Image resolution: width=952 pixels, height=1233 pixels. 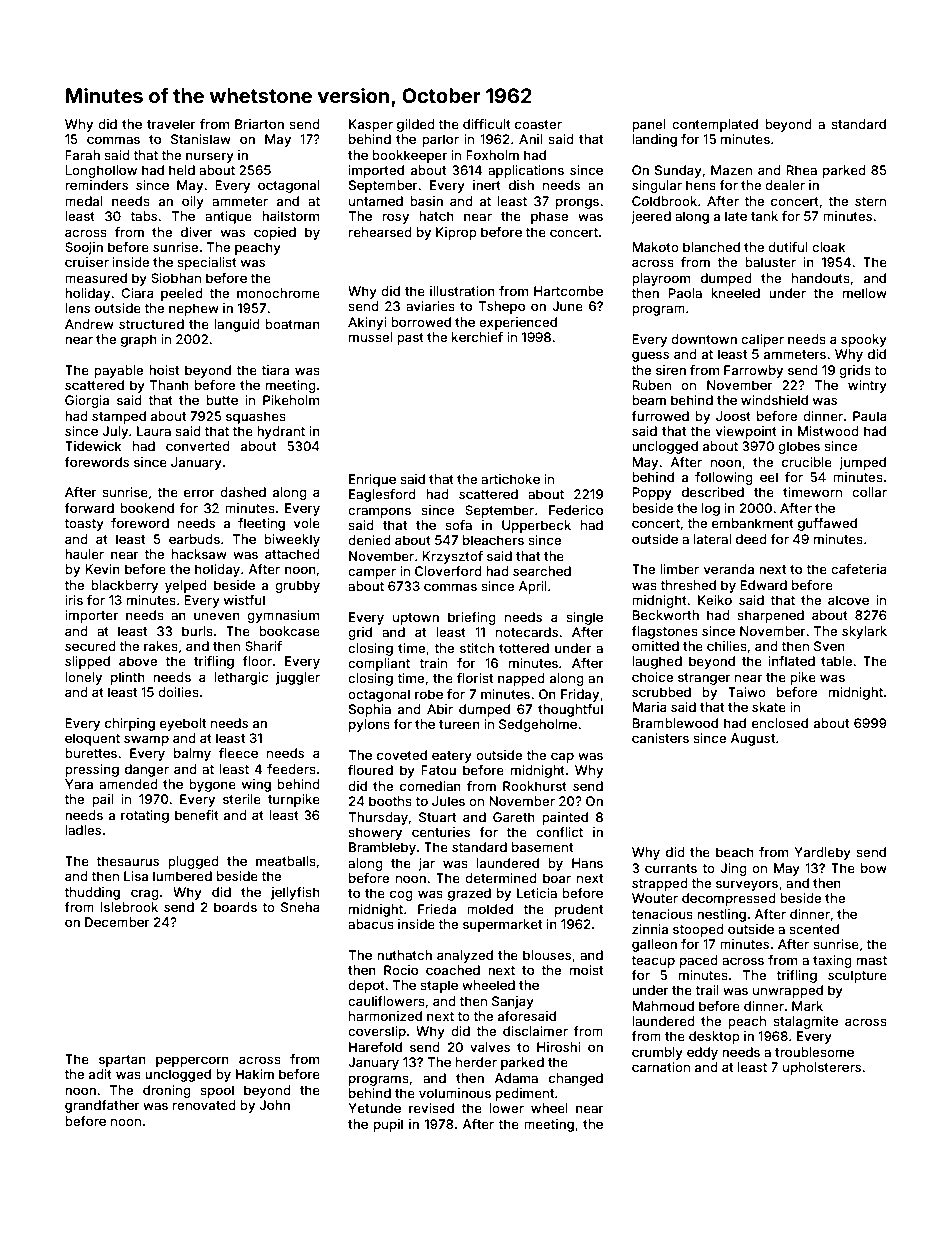 What do you see at coordinates (763, 585) in the image?
I see `Edward` at bounding box center [763, 585].
